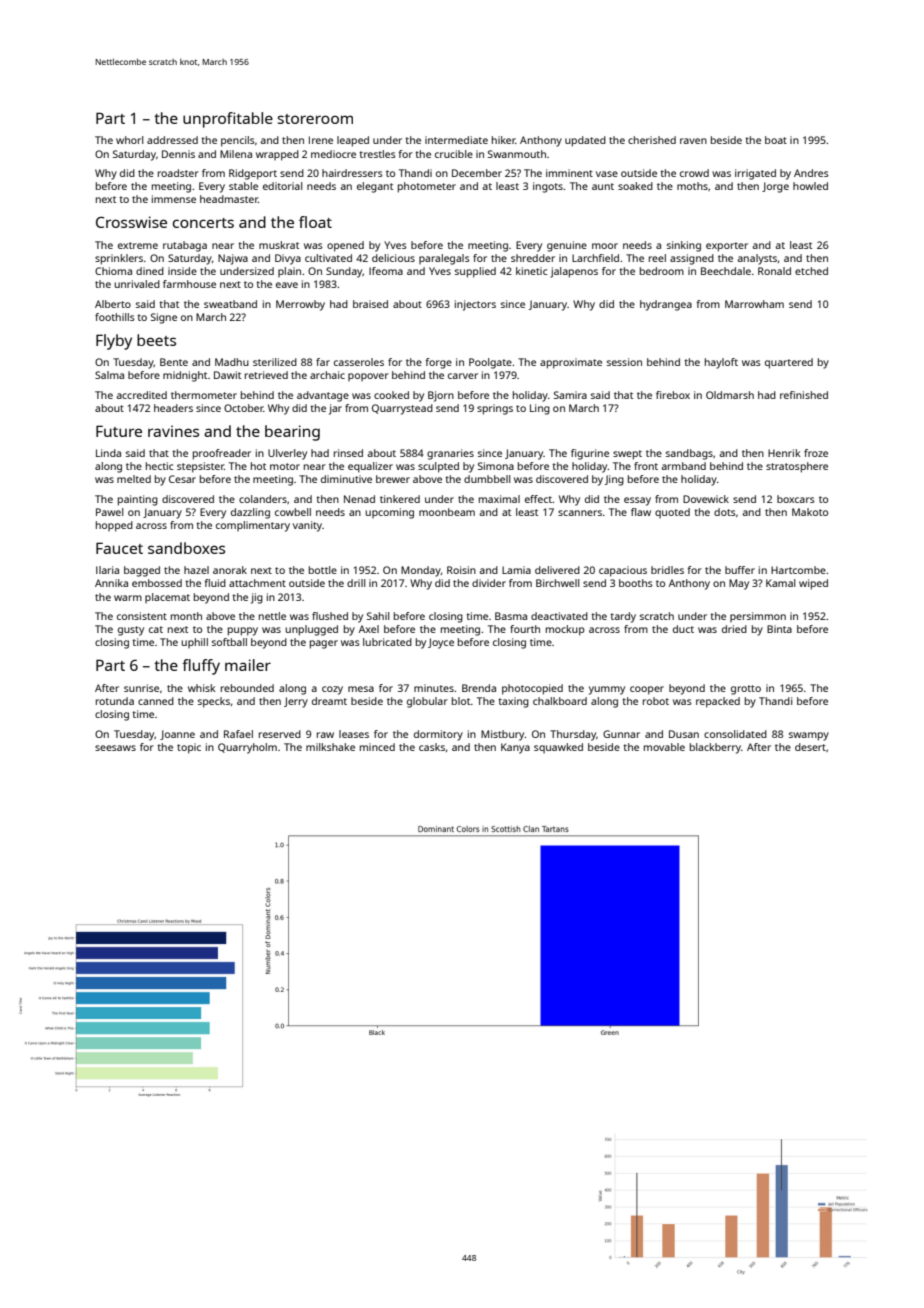  What do you see at coordinates (439, 363) in the screenshot?
I see `forge` at bounding box center [439, 363].
